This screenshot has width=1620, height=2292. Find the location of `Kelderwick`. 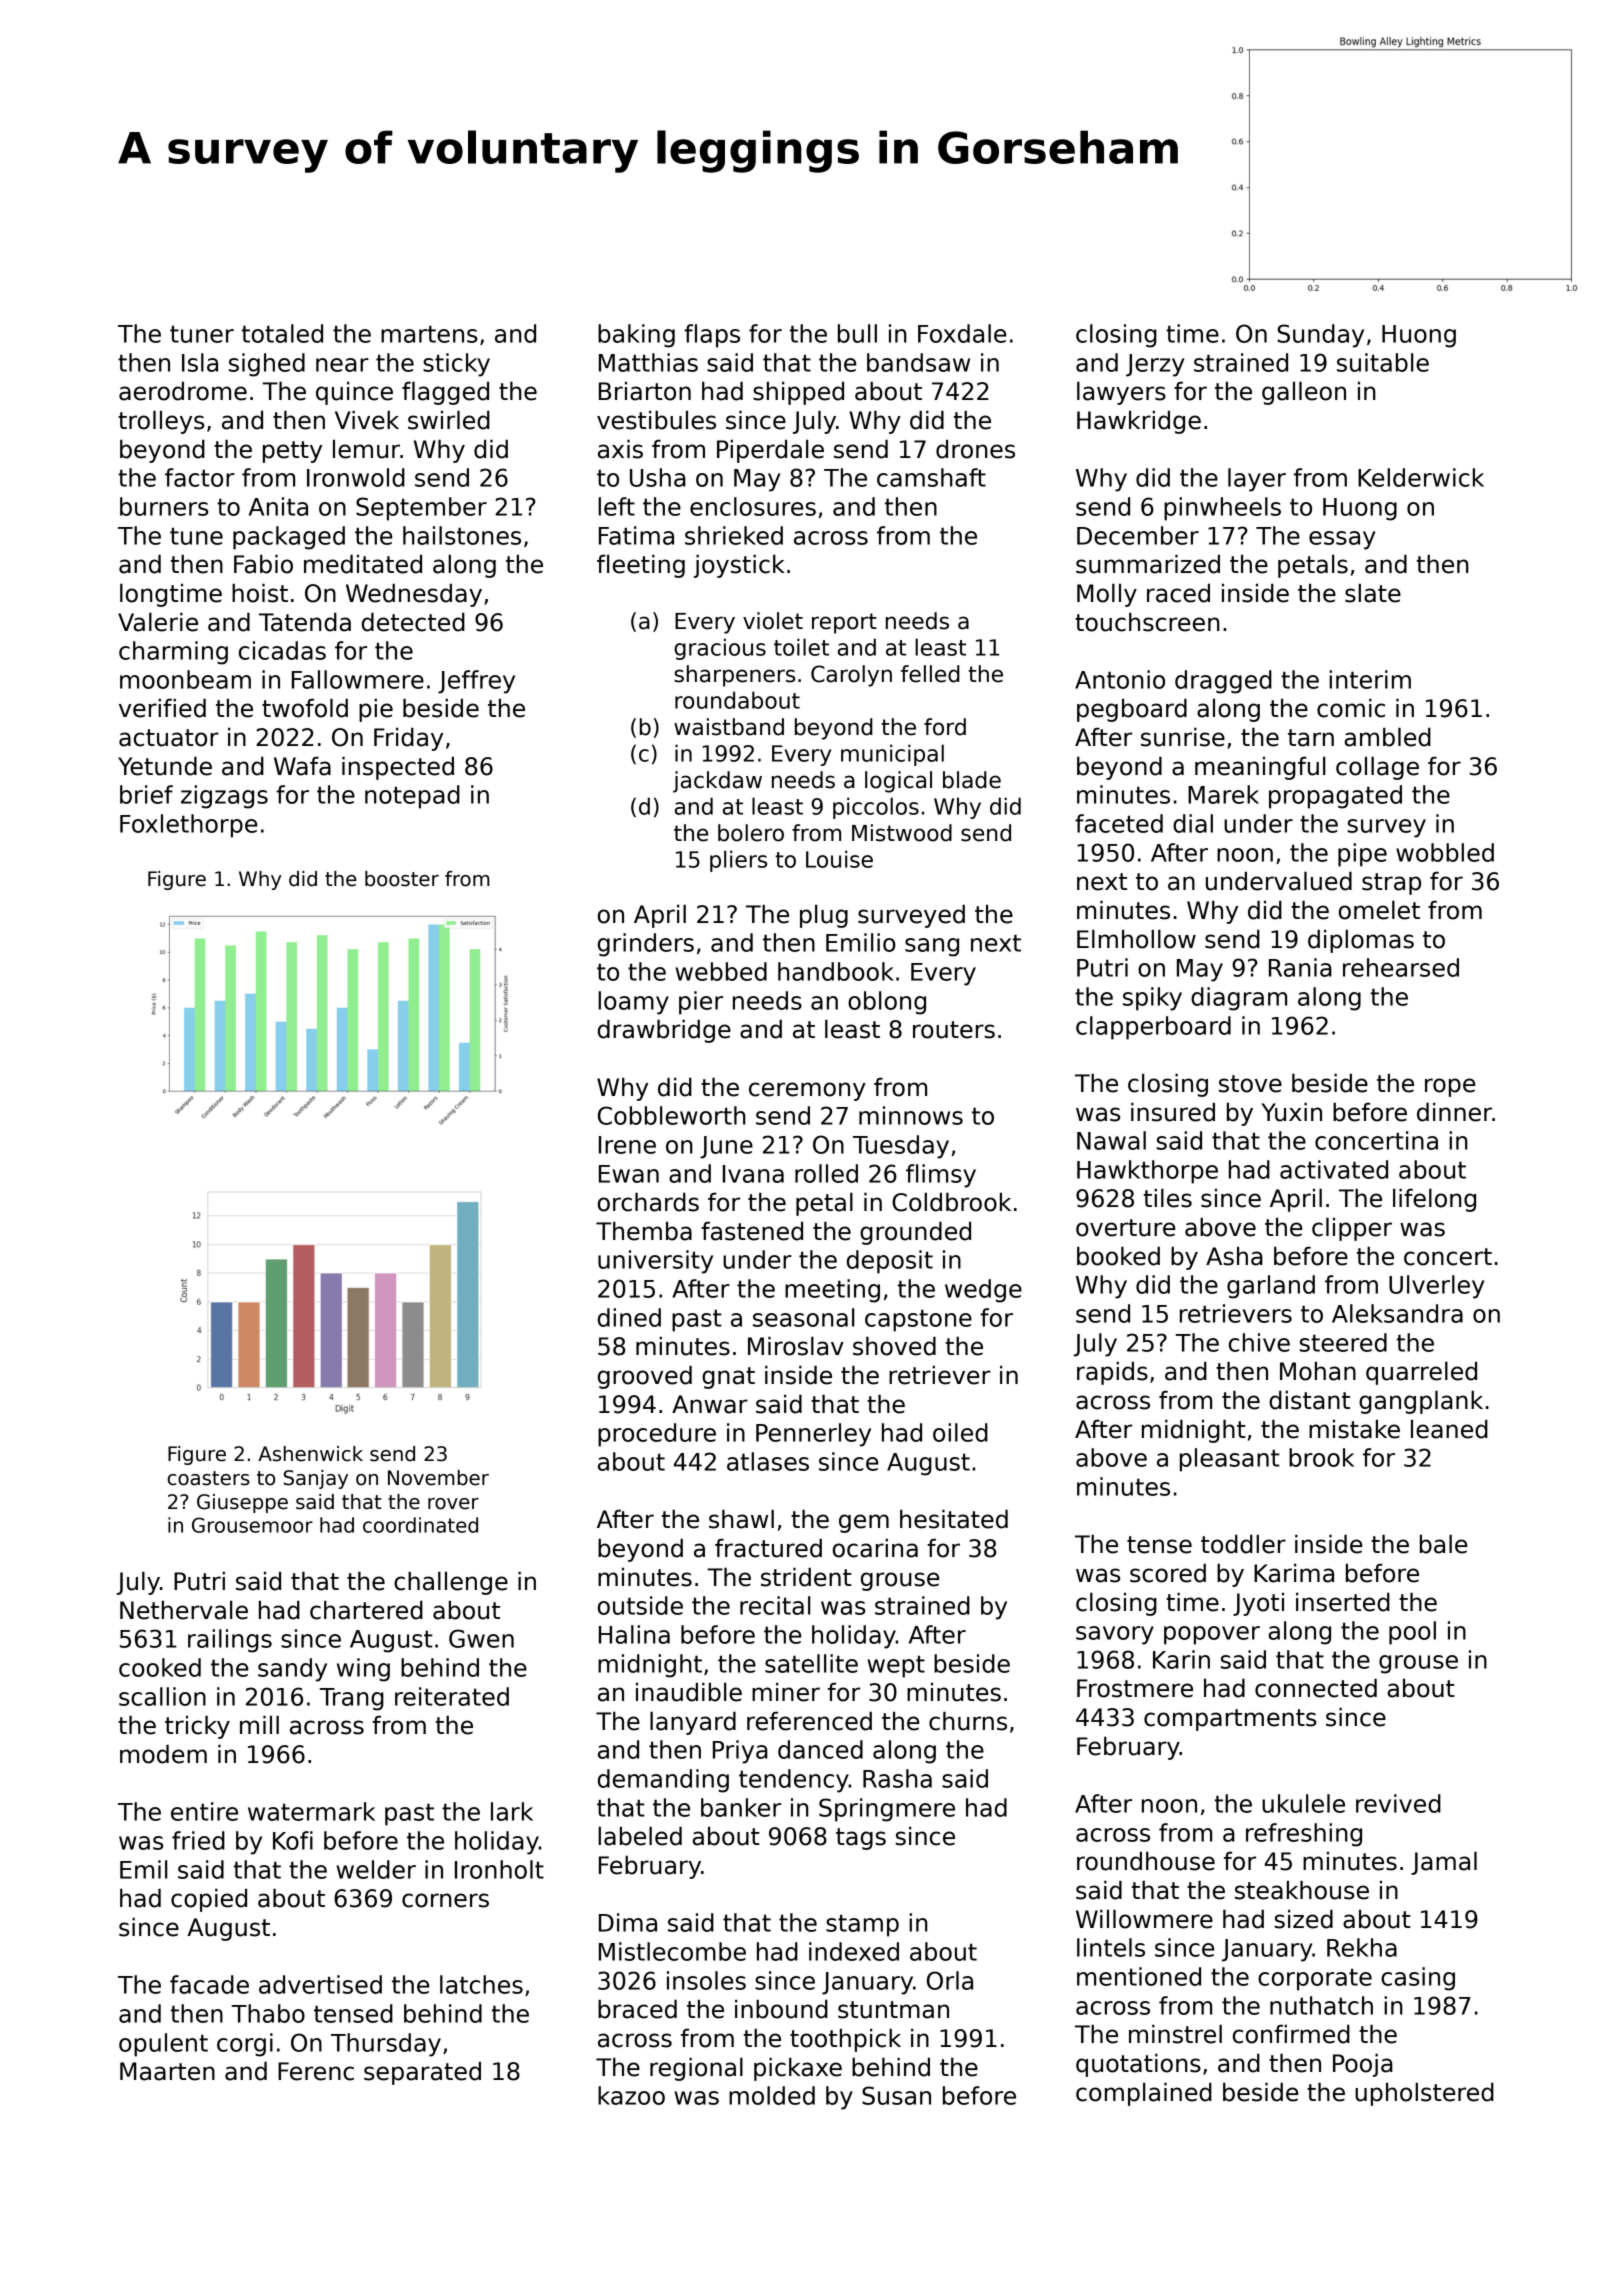

Kelderwick is located at coordinates (1421, 477).
